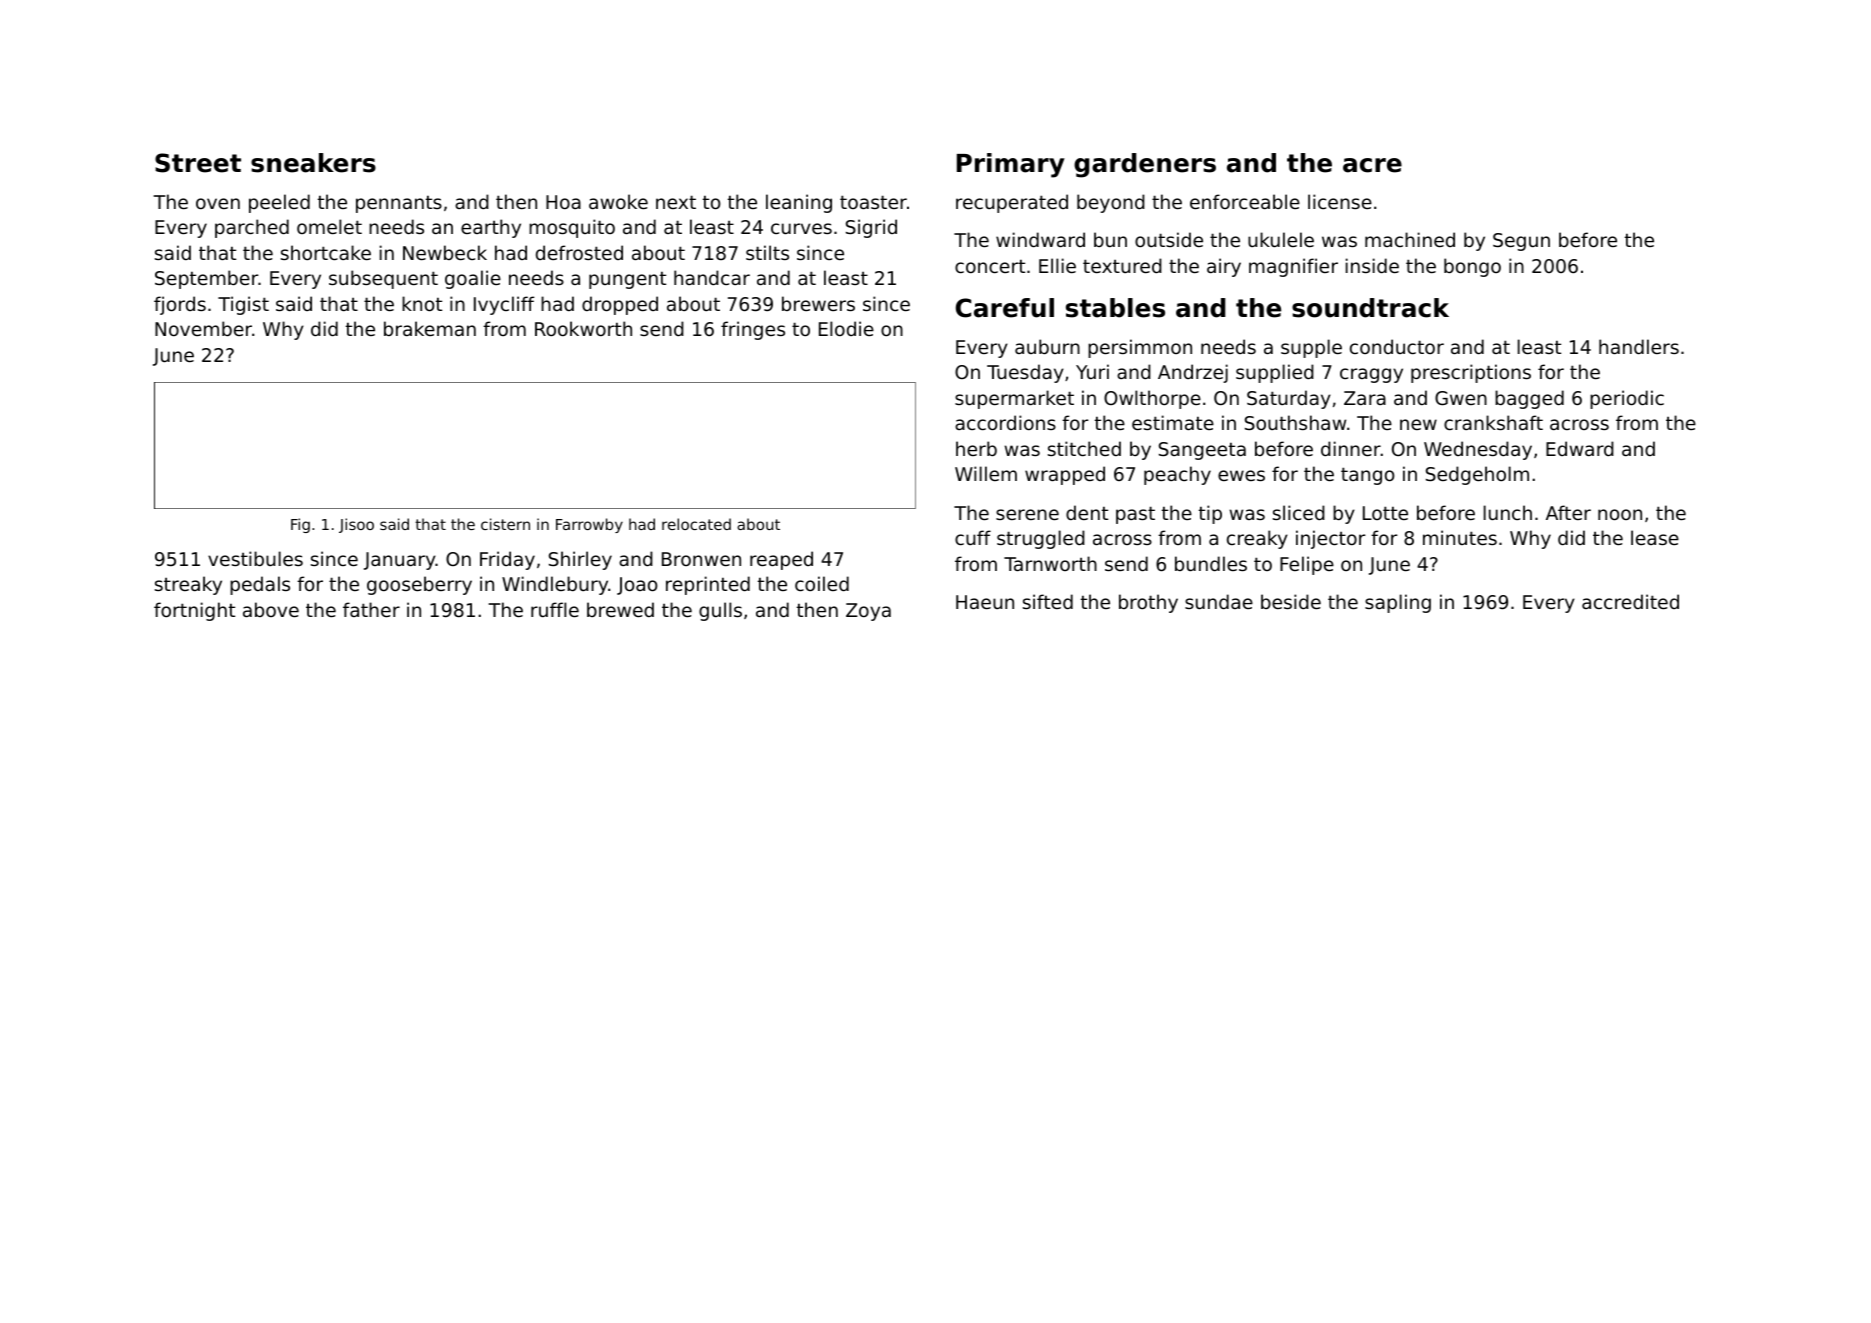 The width and height of the image is (1871, 1323). Describe the element at coordinates (976, 448) in the image. I see `herb` at that location.
